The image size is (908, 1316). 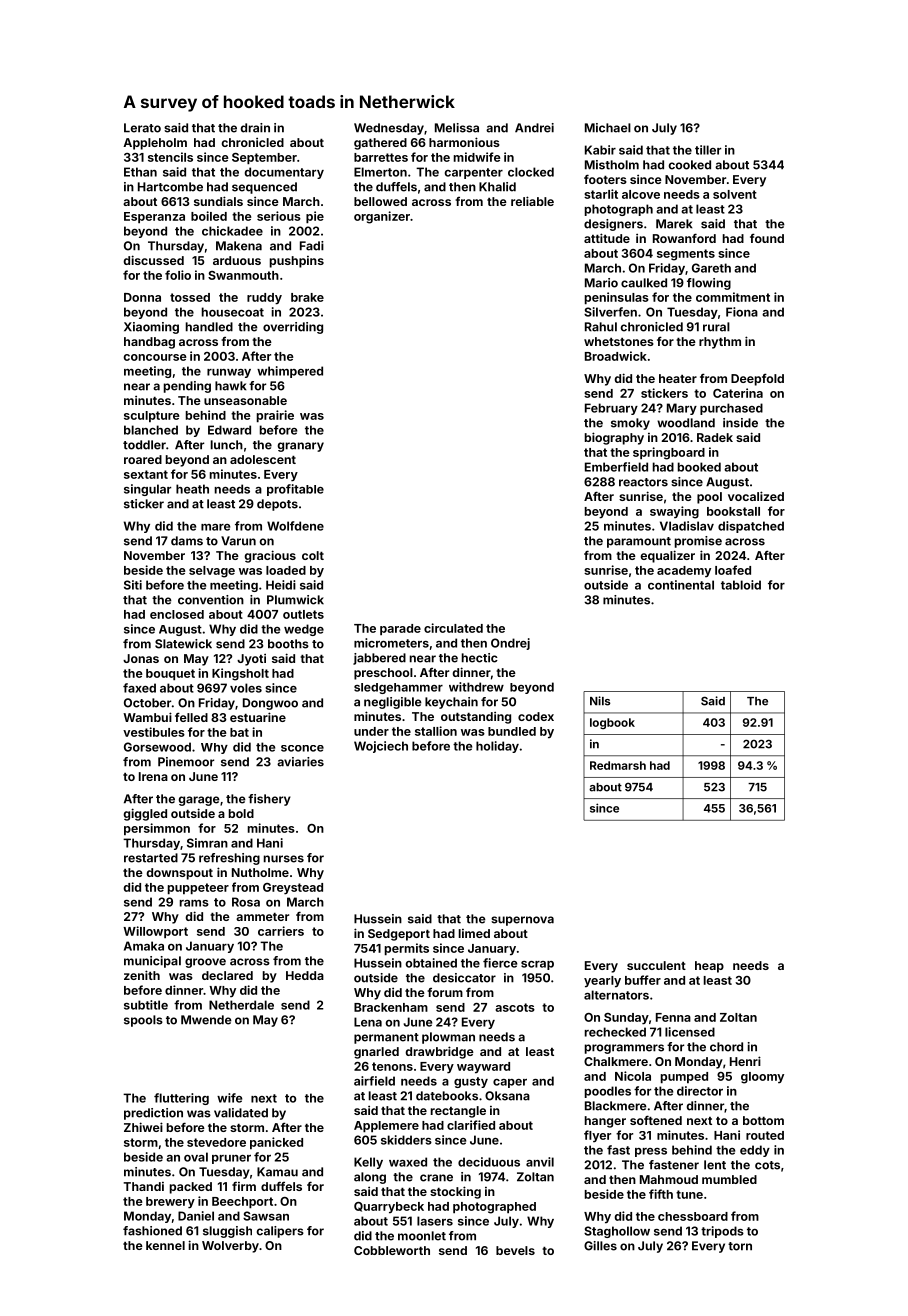 I want to click on tiller, so click(x=708, y=150).
